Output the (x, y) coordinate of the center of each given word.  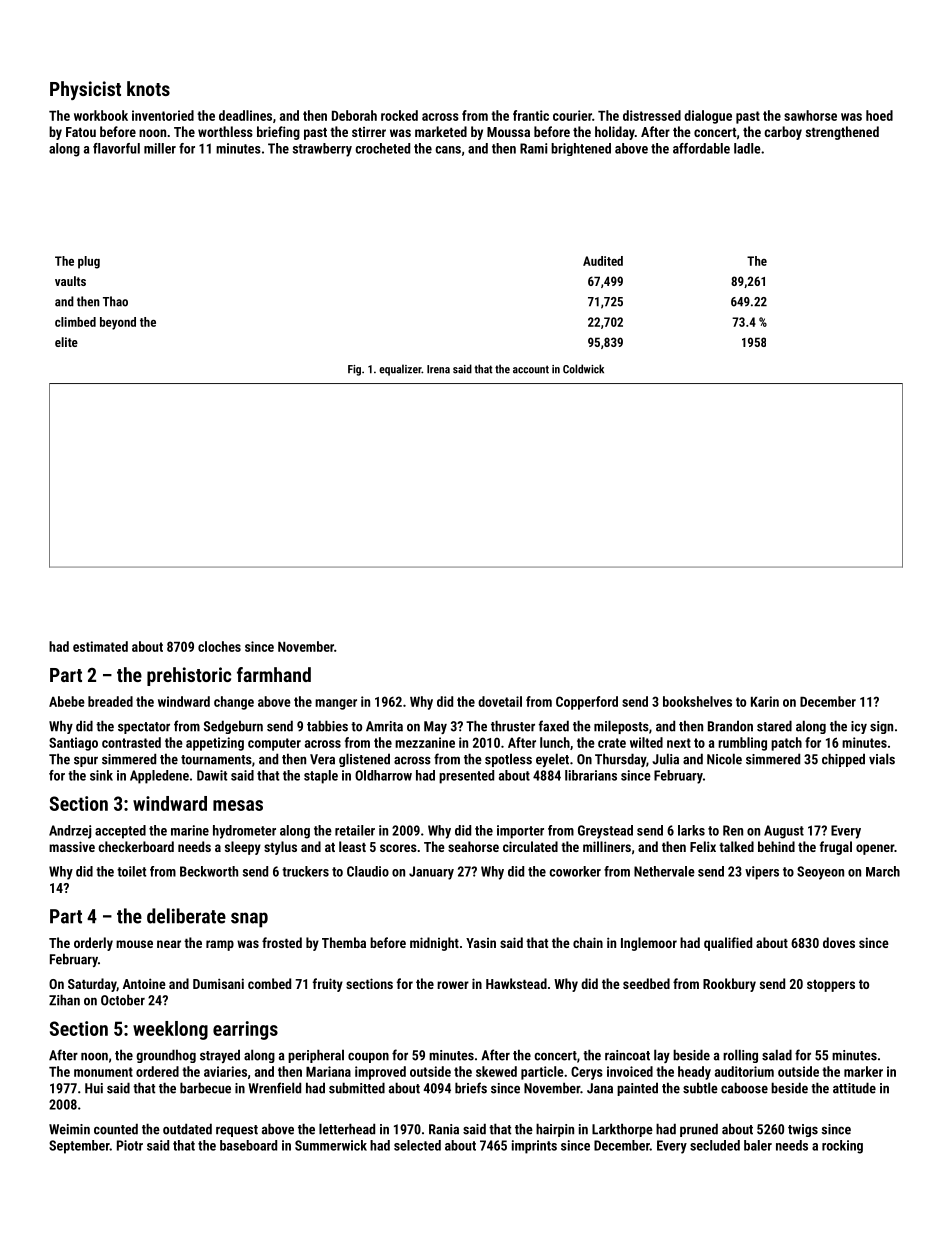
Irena (438, 369)
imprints (534, 1147)
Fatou (81, 132)
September (79, 1147)
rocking (842, 1147)
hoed (879, 115)
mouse (134, 944)
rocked (399, 115)
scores (398, 848)
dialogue (708, 117)
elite (66, 342)
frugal (836, 848)
